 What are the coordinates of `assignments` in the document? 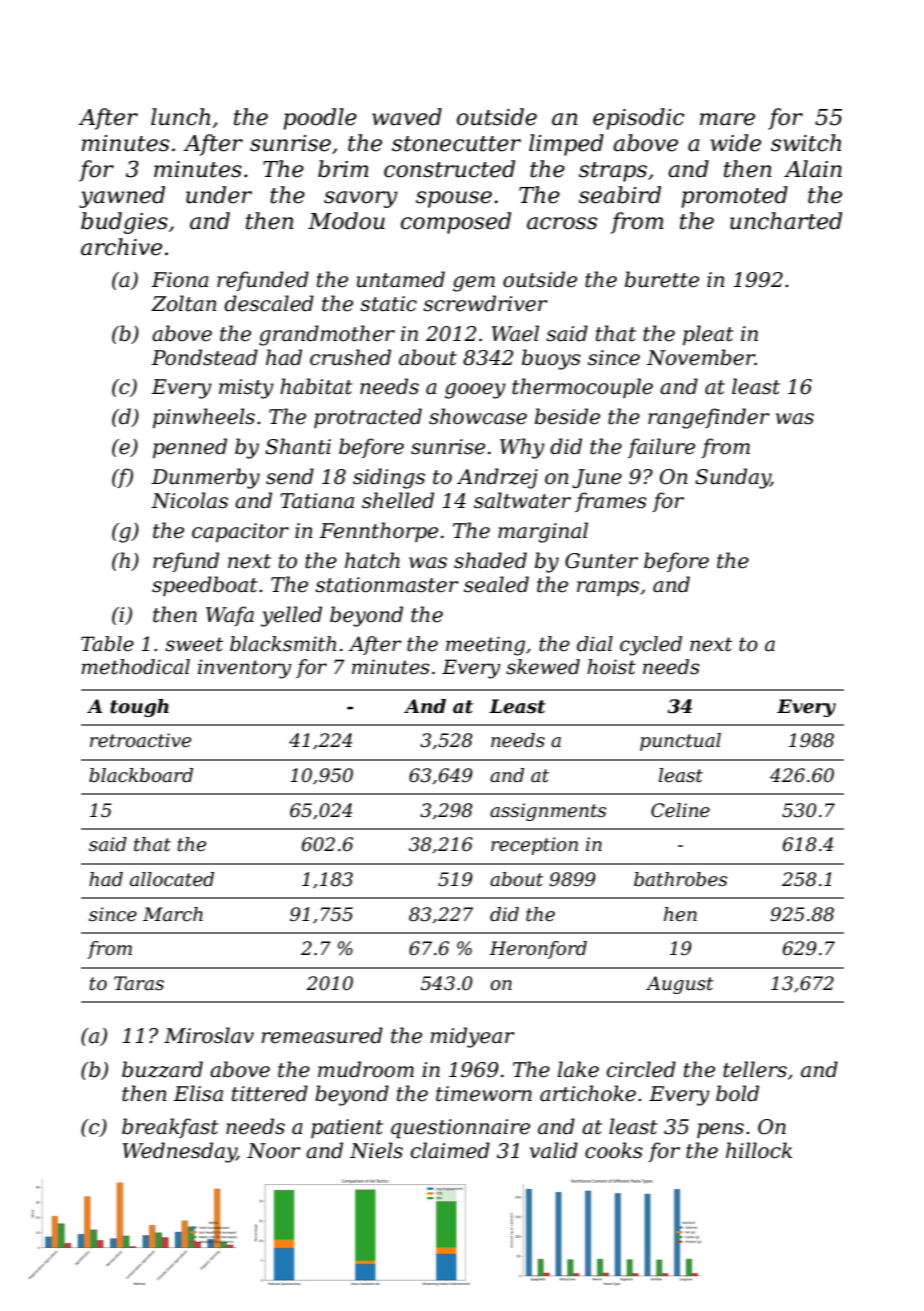 It's located at (548, 812).
